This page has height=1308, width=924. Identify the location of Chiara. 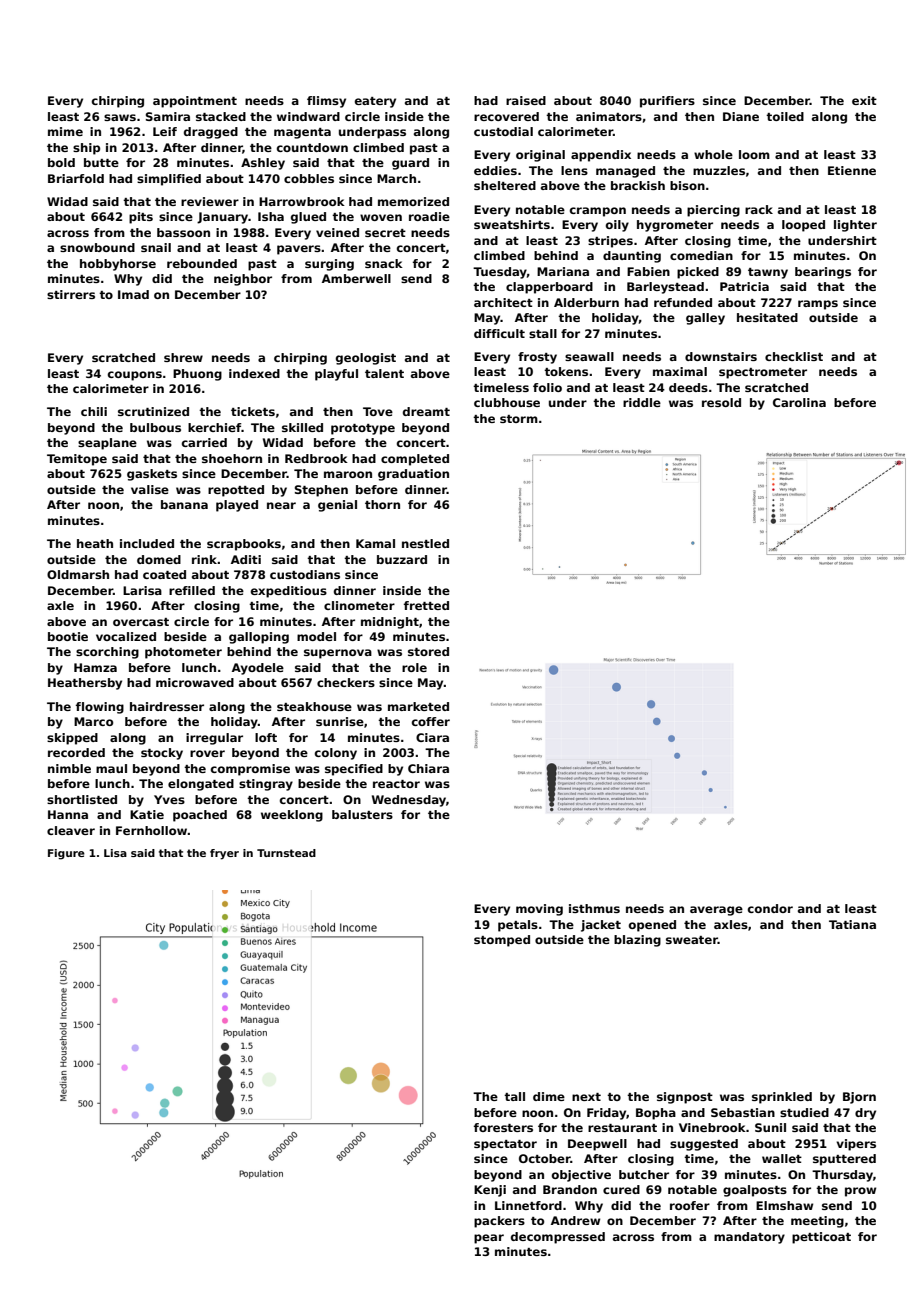
(428, 768).
